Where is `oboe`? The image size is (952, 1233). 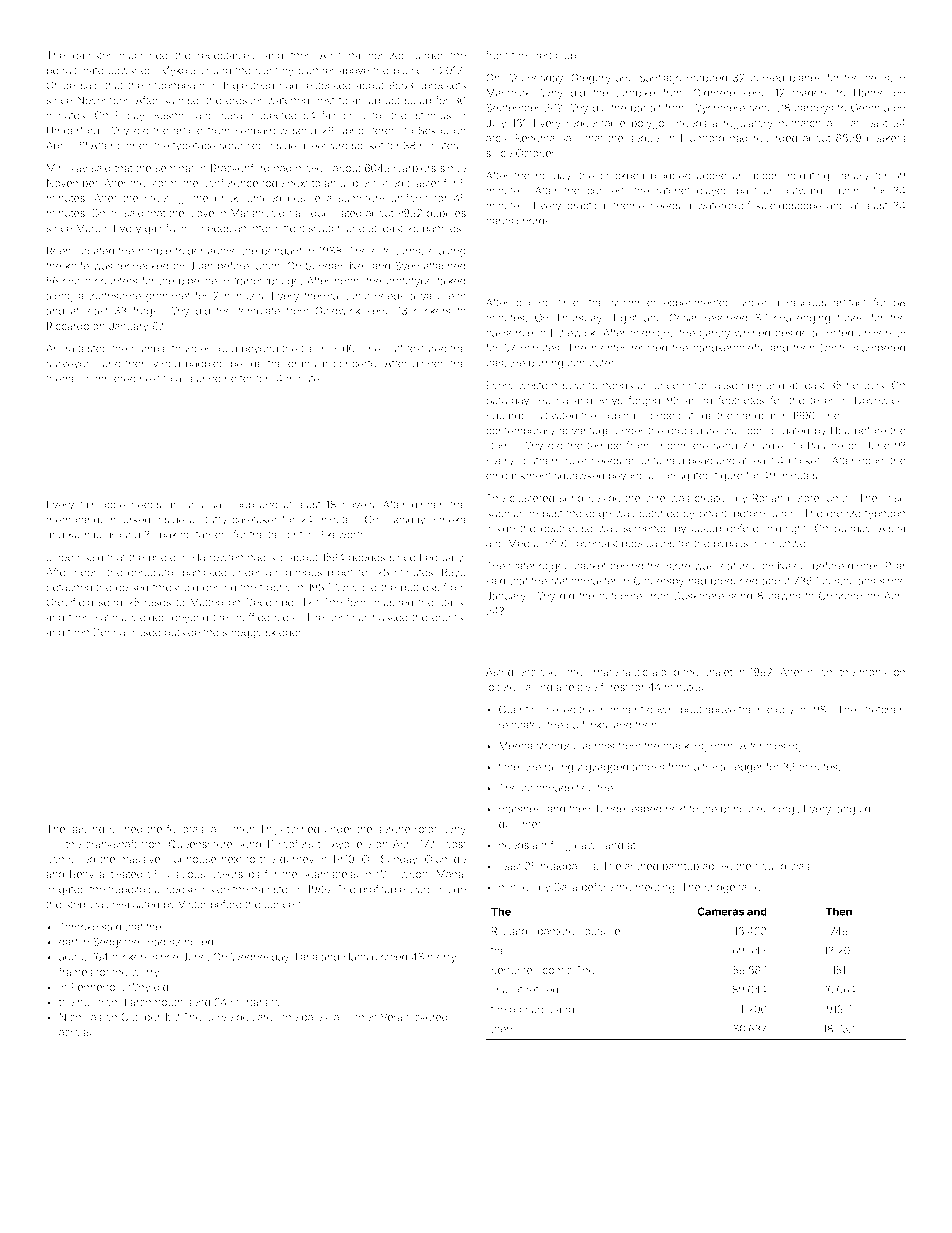 oboe is located at coordinates (113, 505).
